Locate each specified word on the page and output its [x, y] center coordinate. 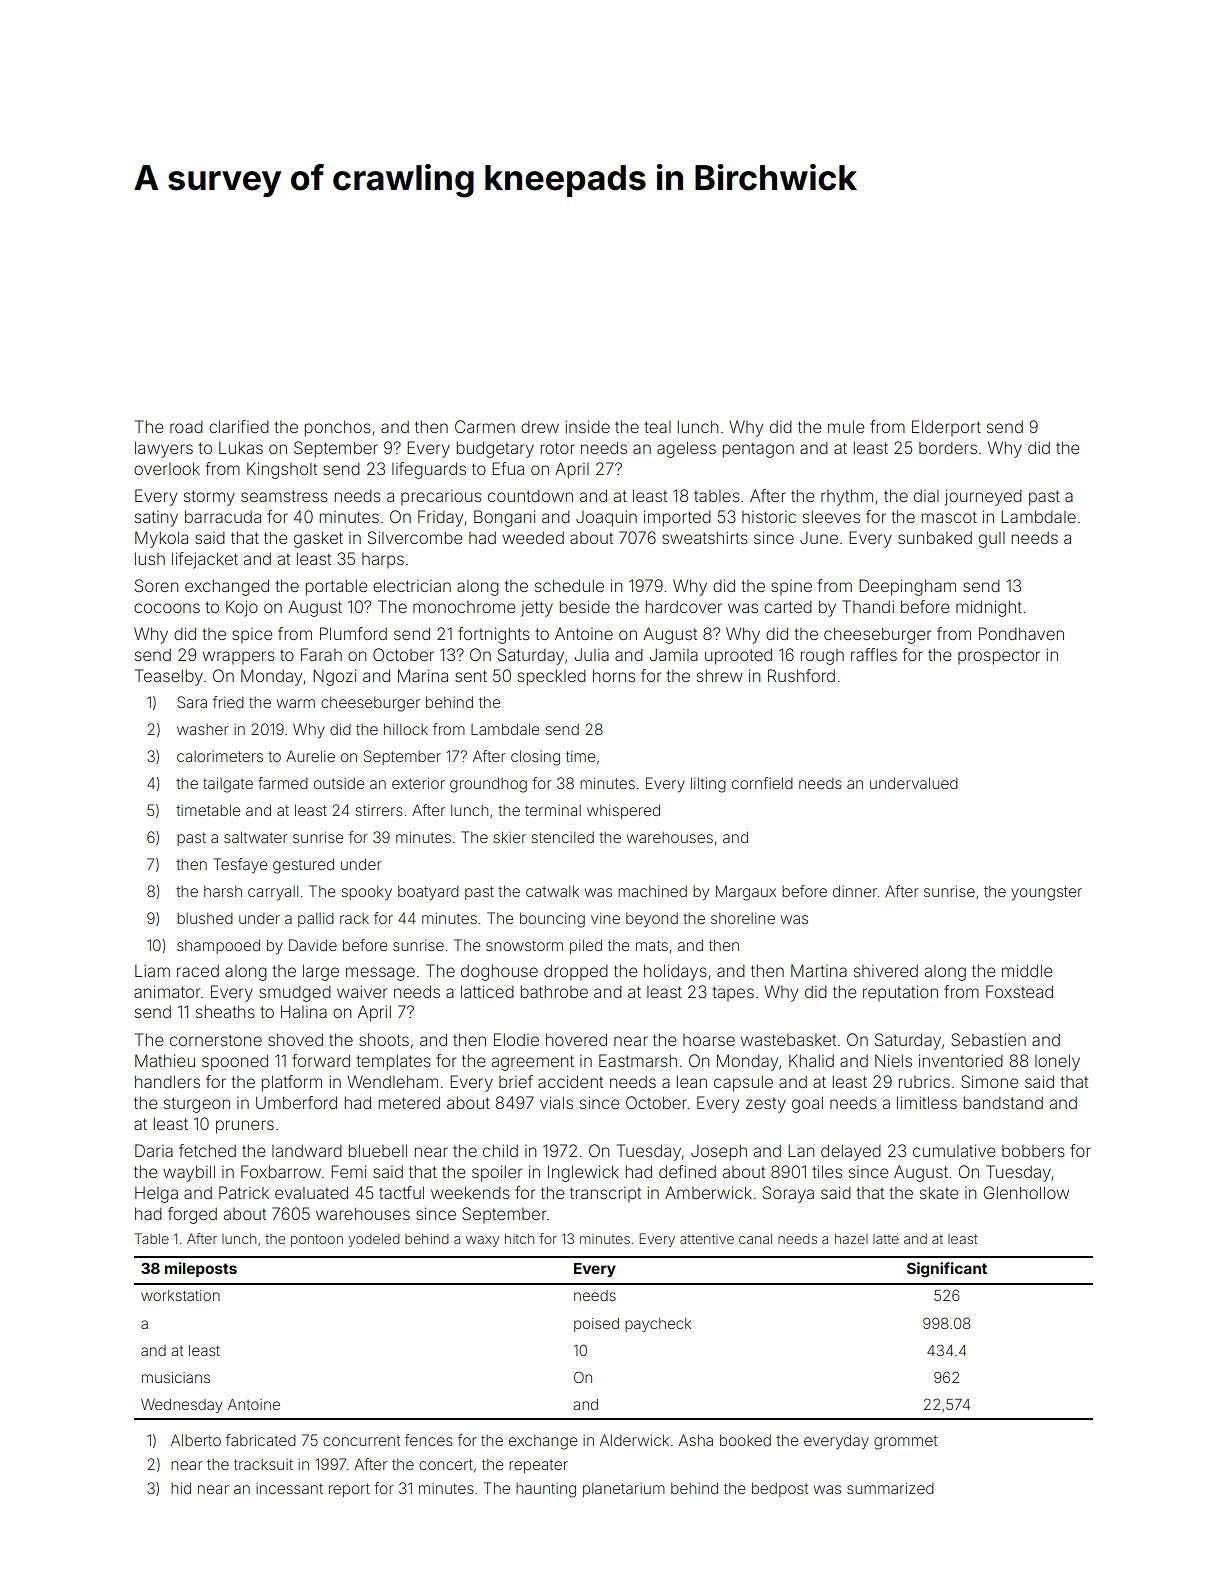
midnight [989, 608]
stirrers [379, 810]
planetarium [624, 1490]
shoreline [743, 918]
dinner [855, 891]
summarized [890, 1488]
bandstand [1003, 1103]
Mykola [161, 539]
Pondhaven [1021, 633]
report [349, 1490]
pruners [245, 1127]
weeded [533, 538]
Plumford [353, 633]
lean [692, 1082]
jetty [537, 609]
